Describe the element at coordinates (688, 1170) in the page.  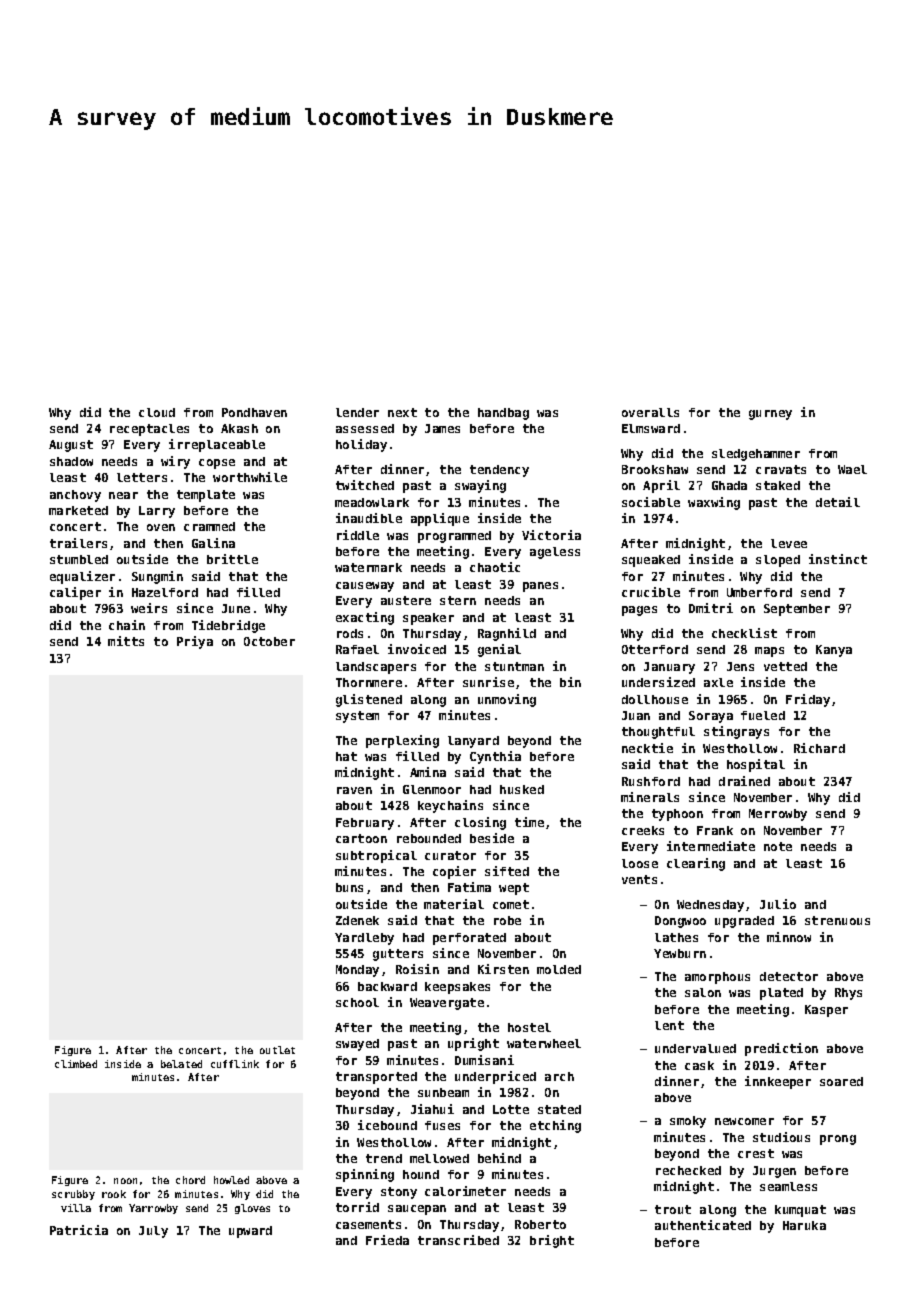
I see `rechecked` at that location.
